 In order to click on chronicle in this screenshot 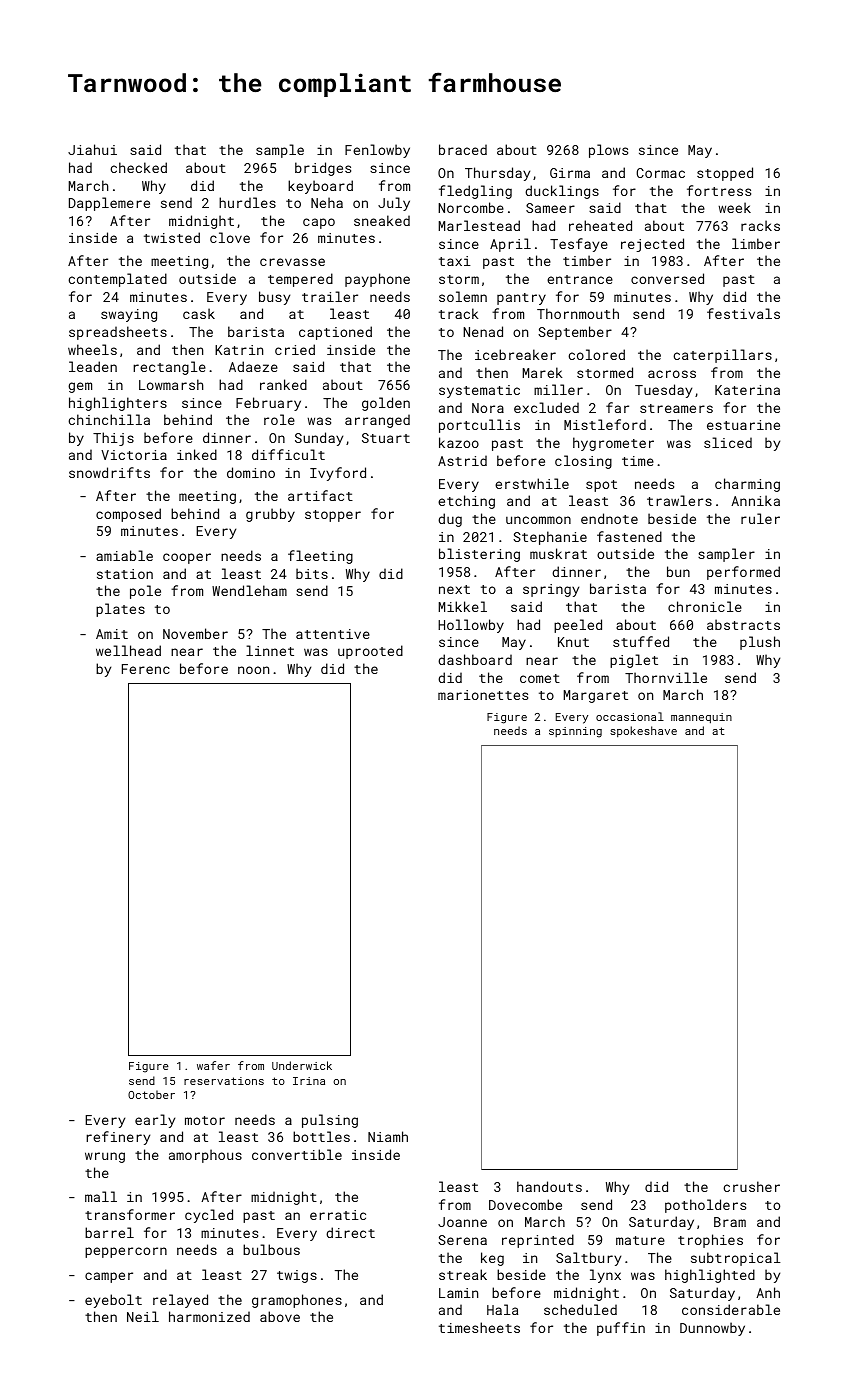, I will do `click(705, 606)`.
